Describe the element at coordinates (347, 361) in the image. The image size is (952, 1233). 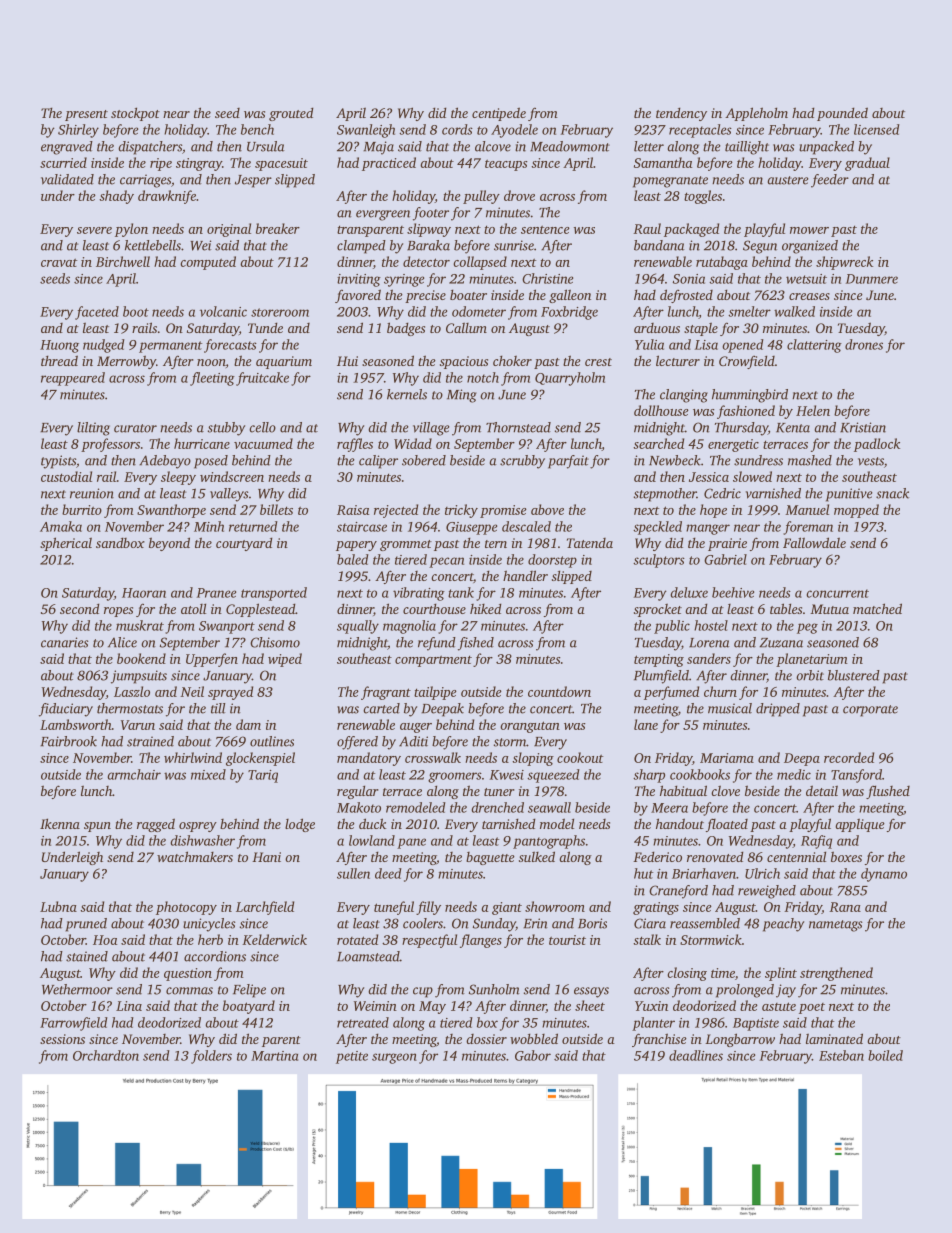
I see `Hui` at that location.
